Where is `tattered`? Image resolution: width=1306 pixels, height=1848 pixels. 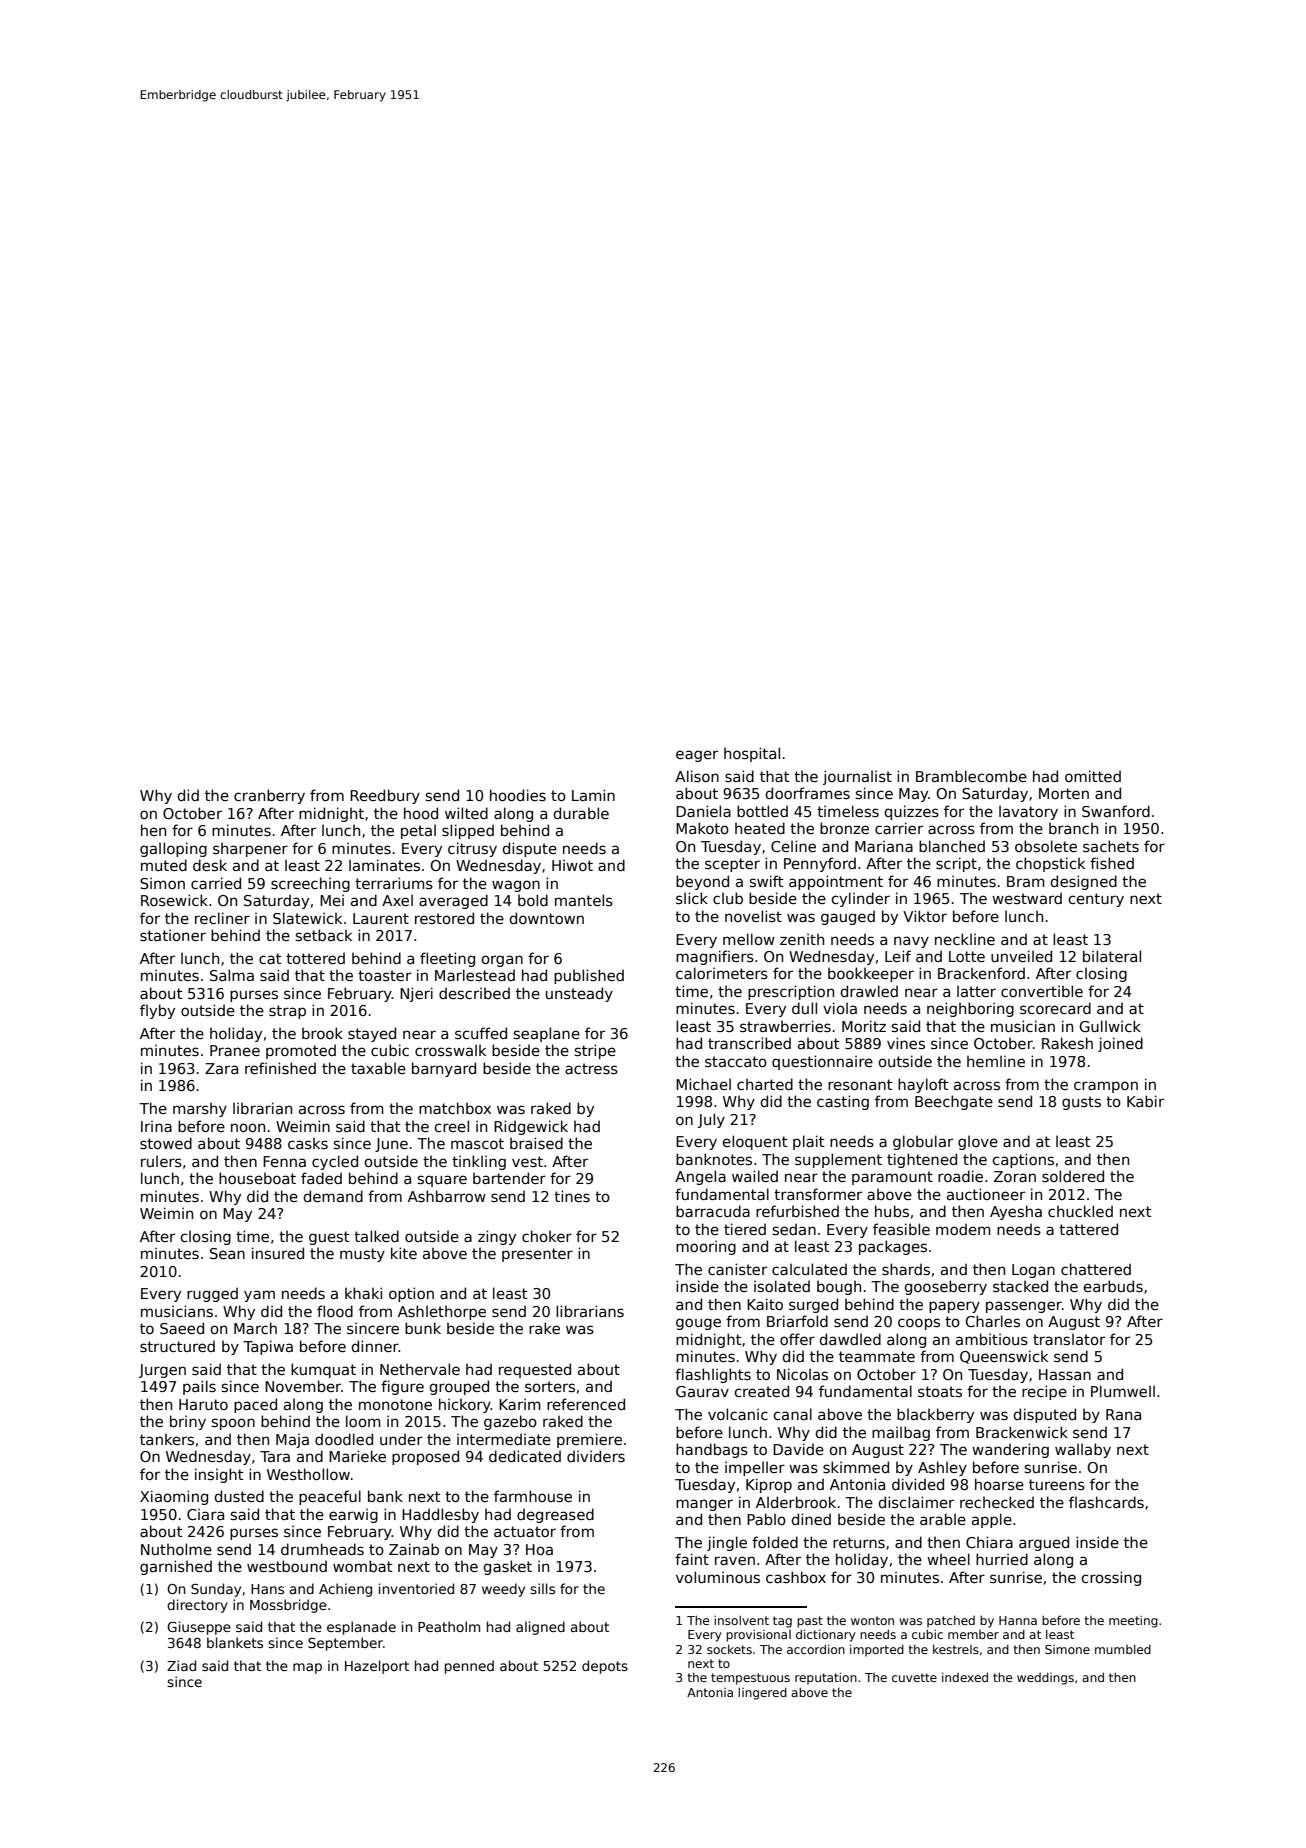 tattered is located at coordinates (1088, 1229).
